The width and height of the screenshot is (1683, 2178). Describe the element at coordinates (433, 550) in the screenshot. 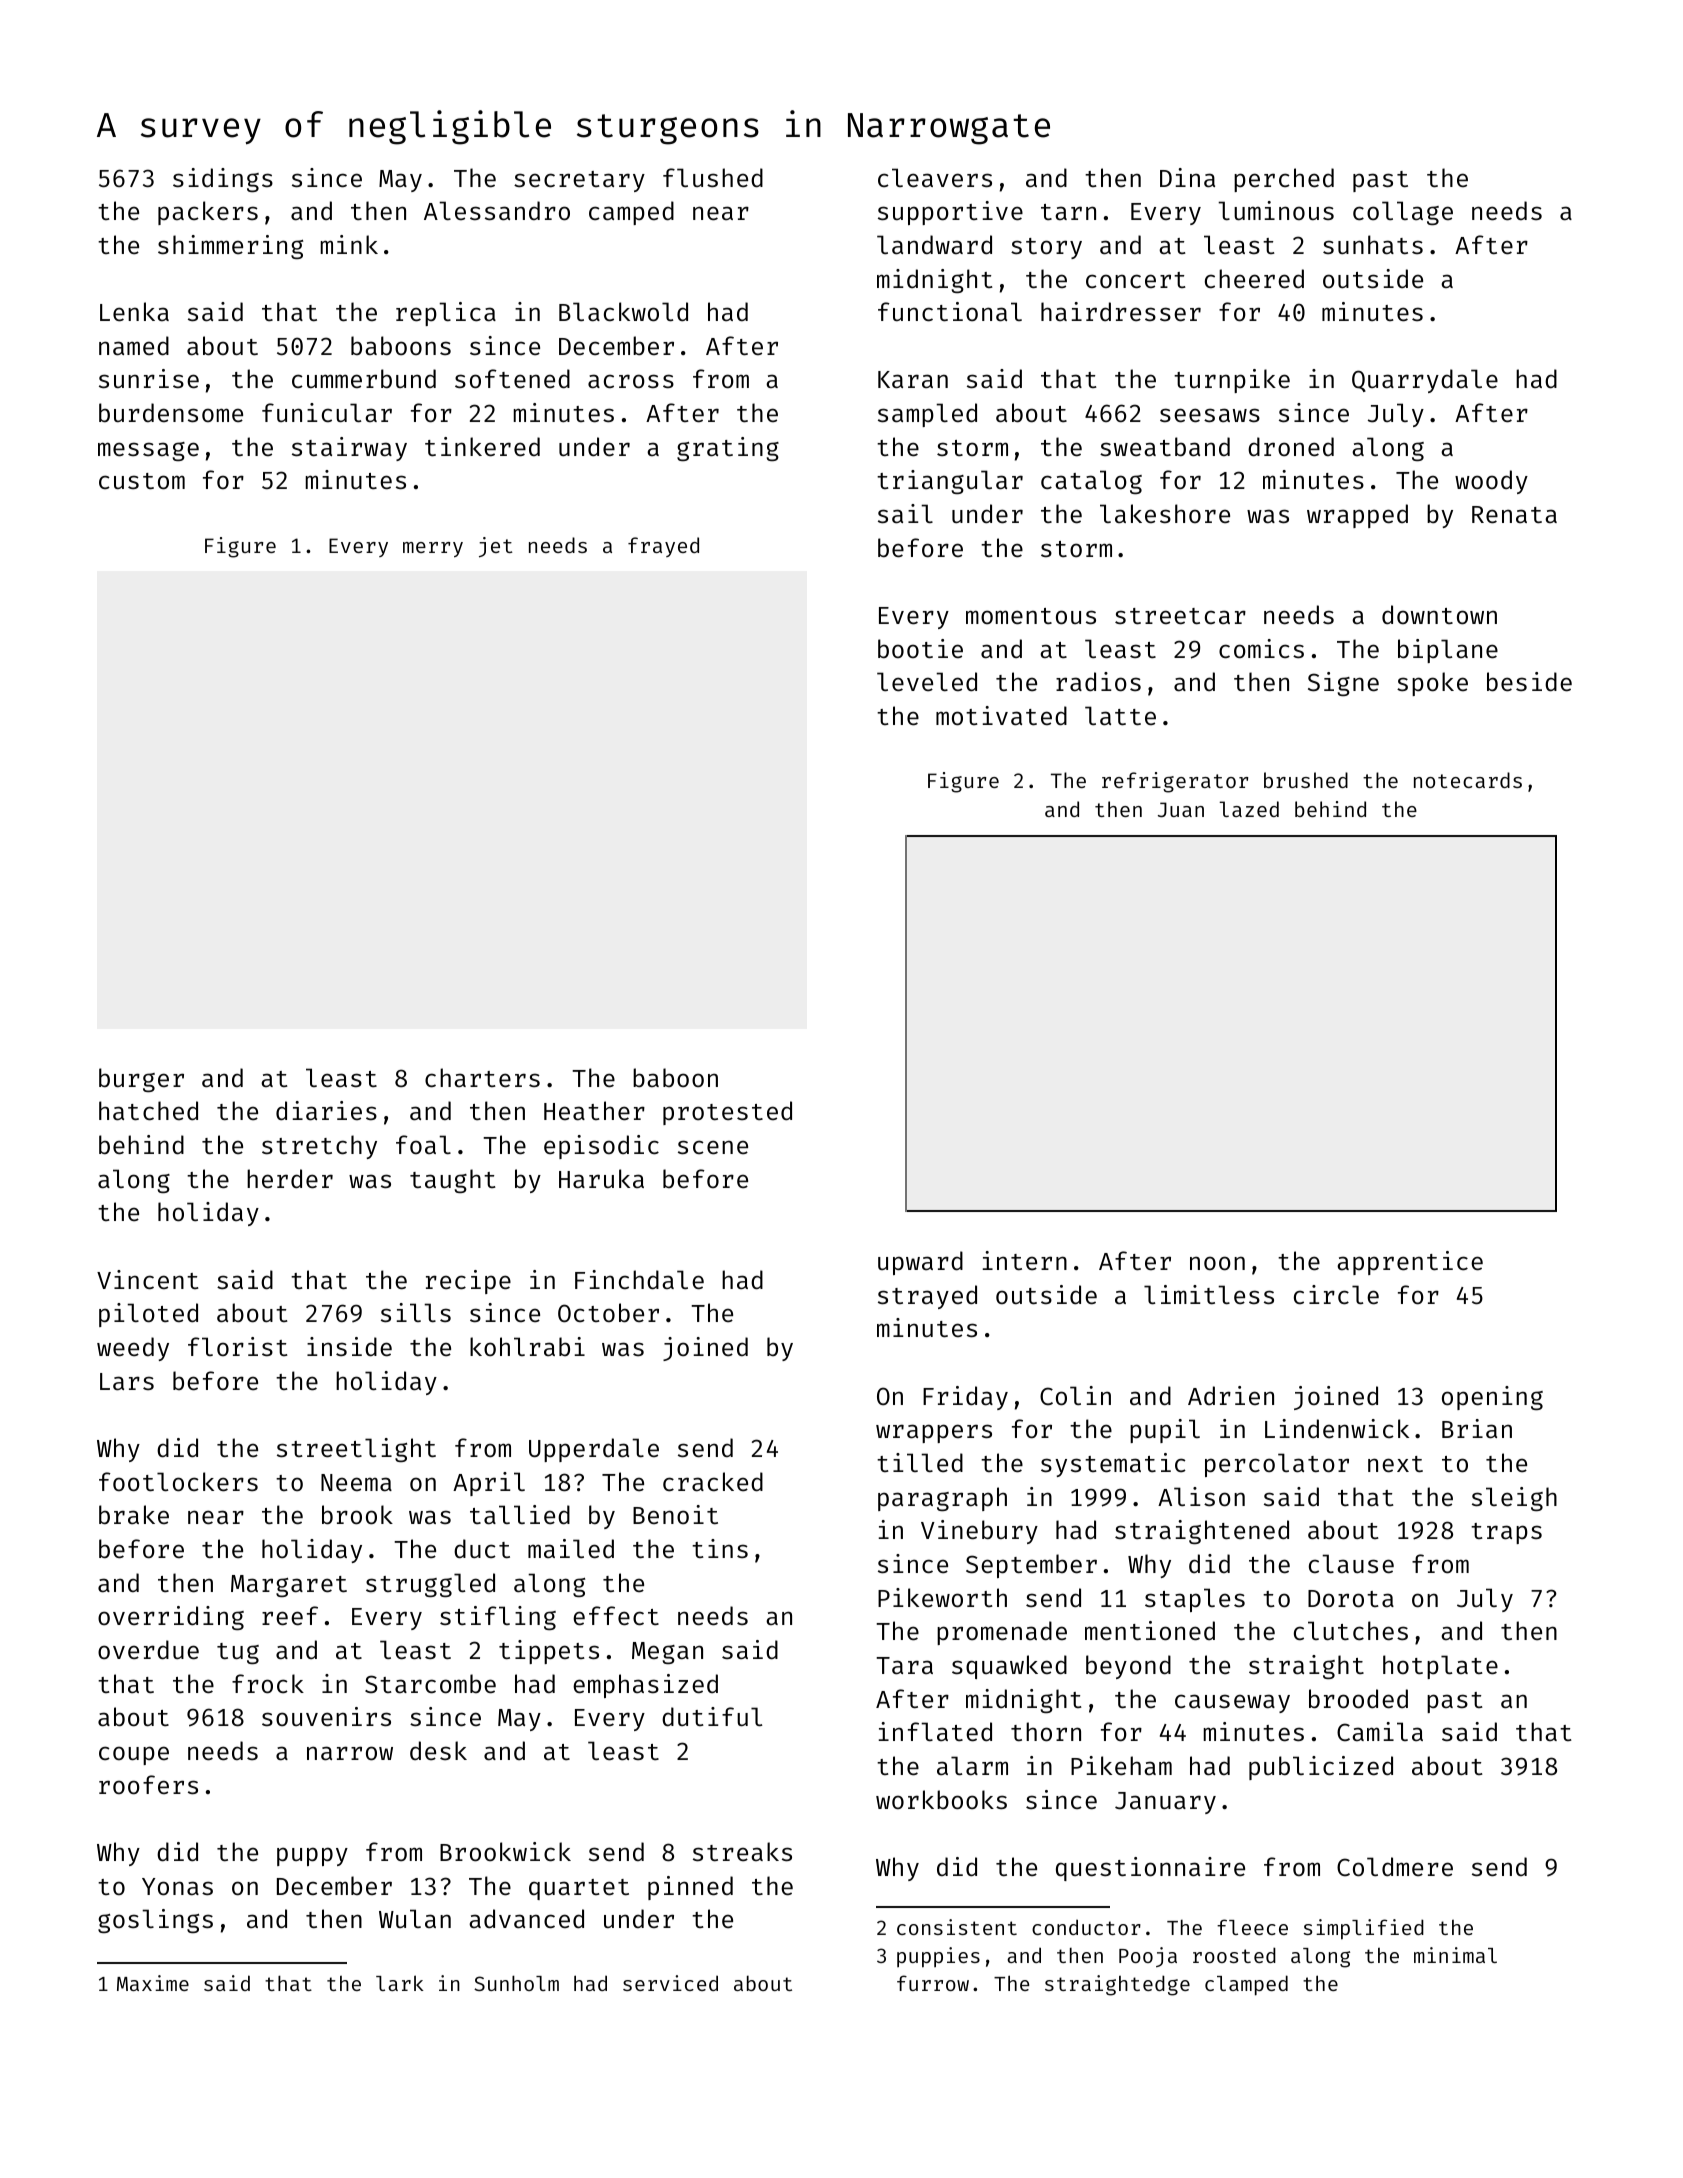

I see `merry` at that location.
